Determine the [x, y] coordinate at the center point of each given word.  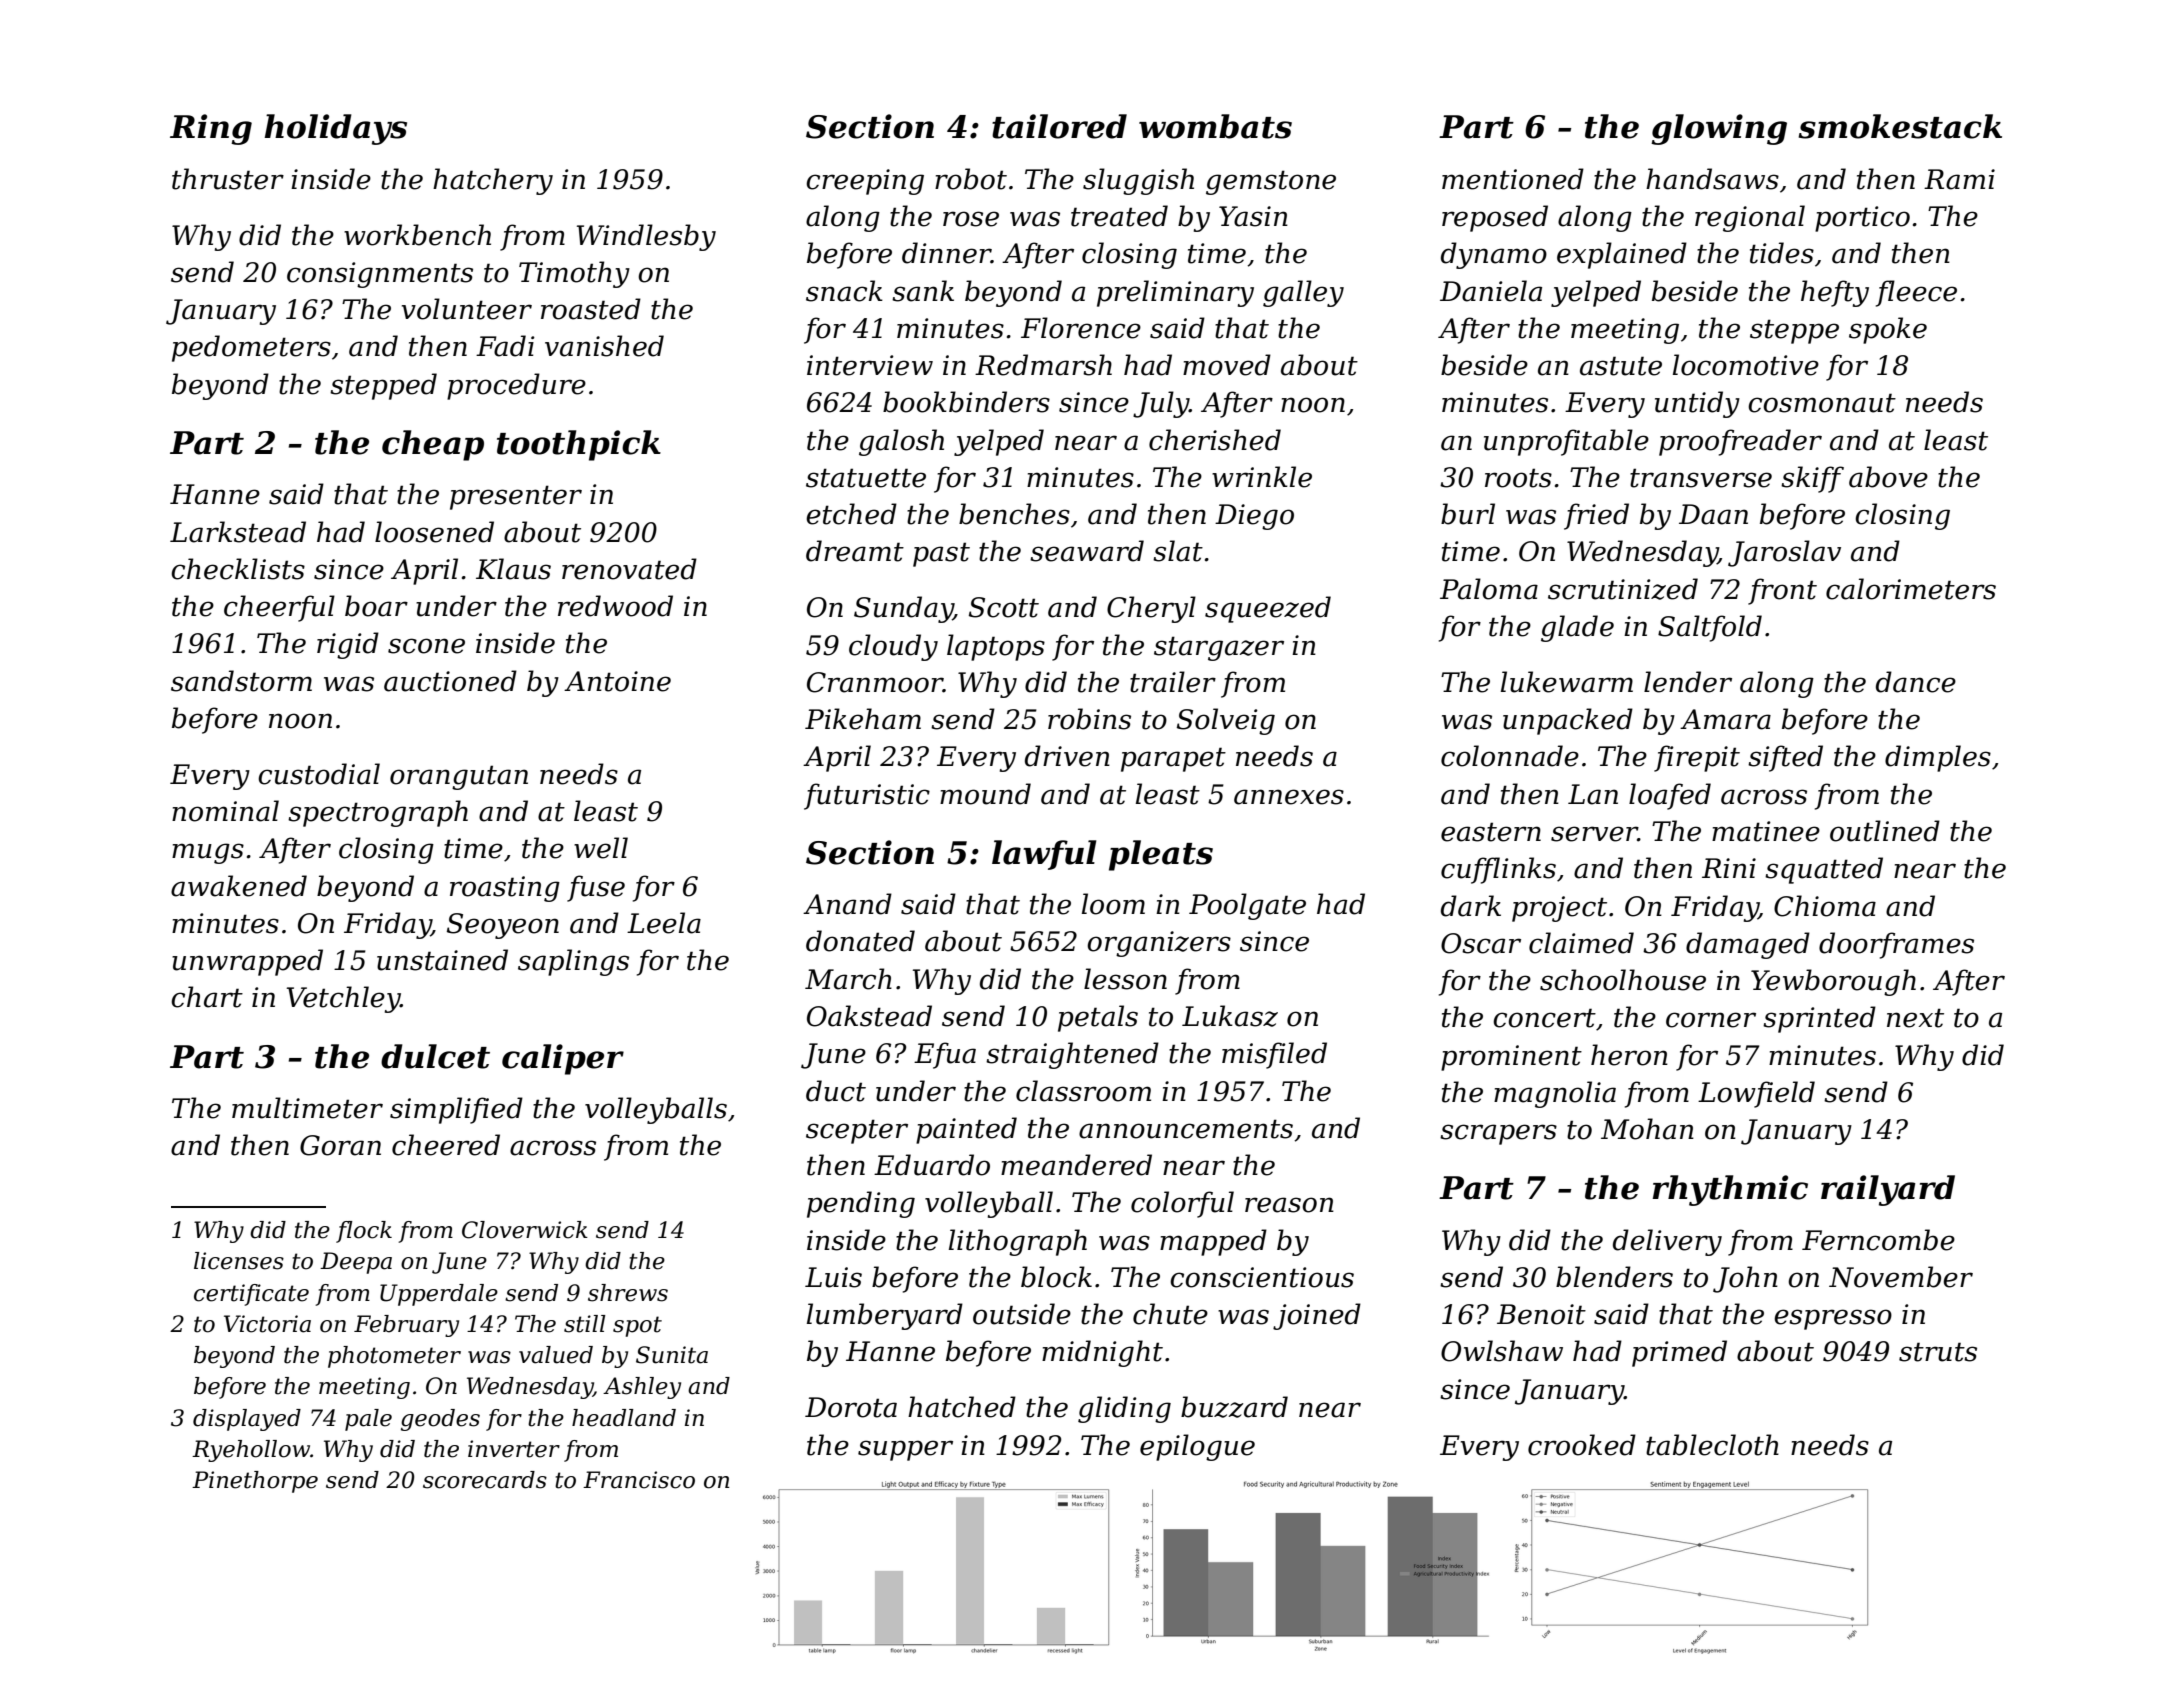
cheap [433, 445]
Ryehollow [251, 1451]
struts [1938, 1352]
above [1888, 477]
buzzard [1234, 1407]
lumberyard [885, 1316]
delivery [1667, 1242]
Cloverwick [525, 1230]
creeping [865, 182]
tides [1782, 253]
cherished [1215, 440]
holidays [335, 129]
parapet [1173, 759]
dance [1916, 682]
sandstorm [241, 681]
